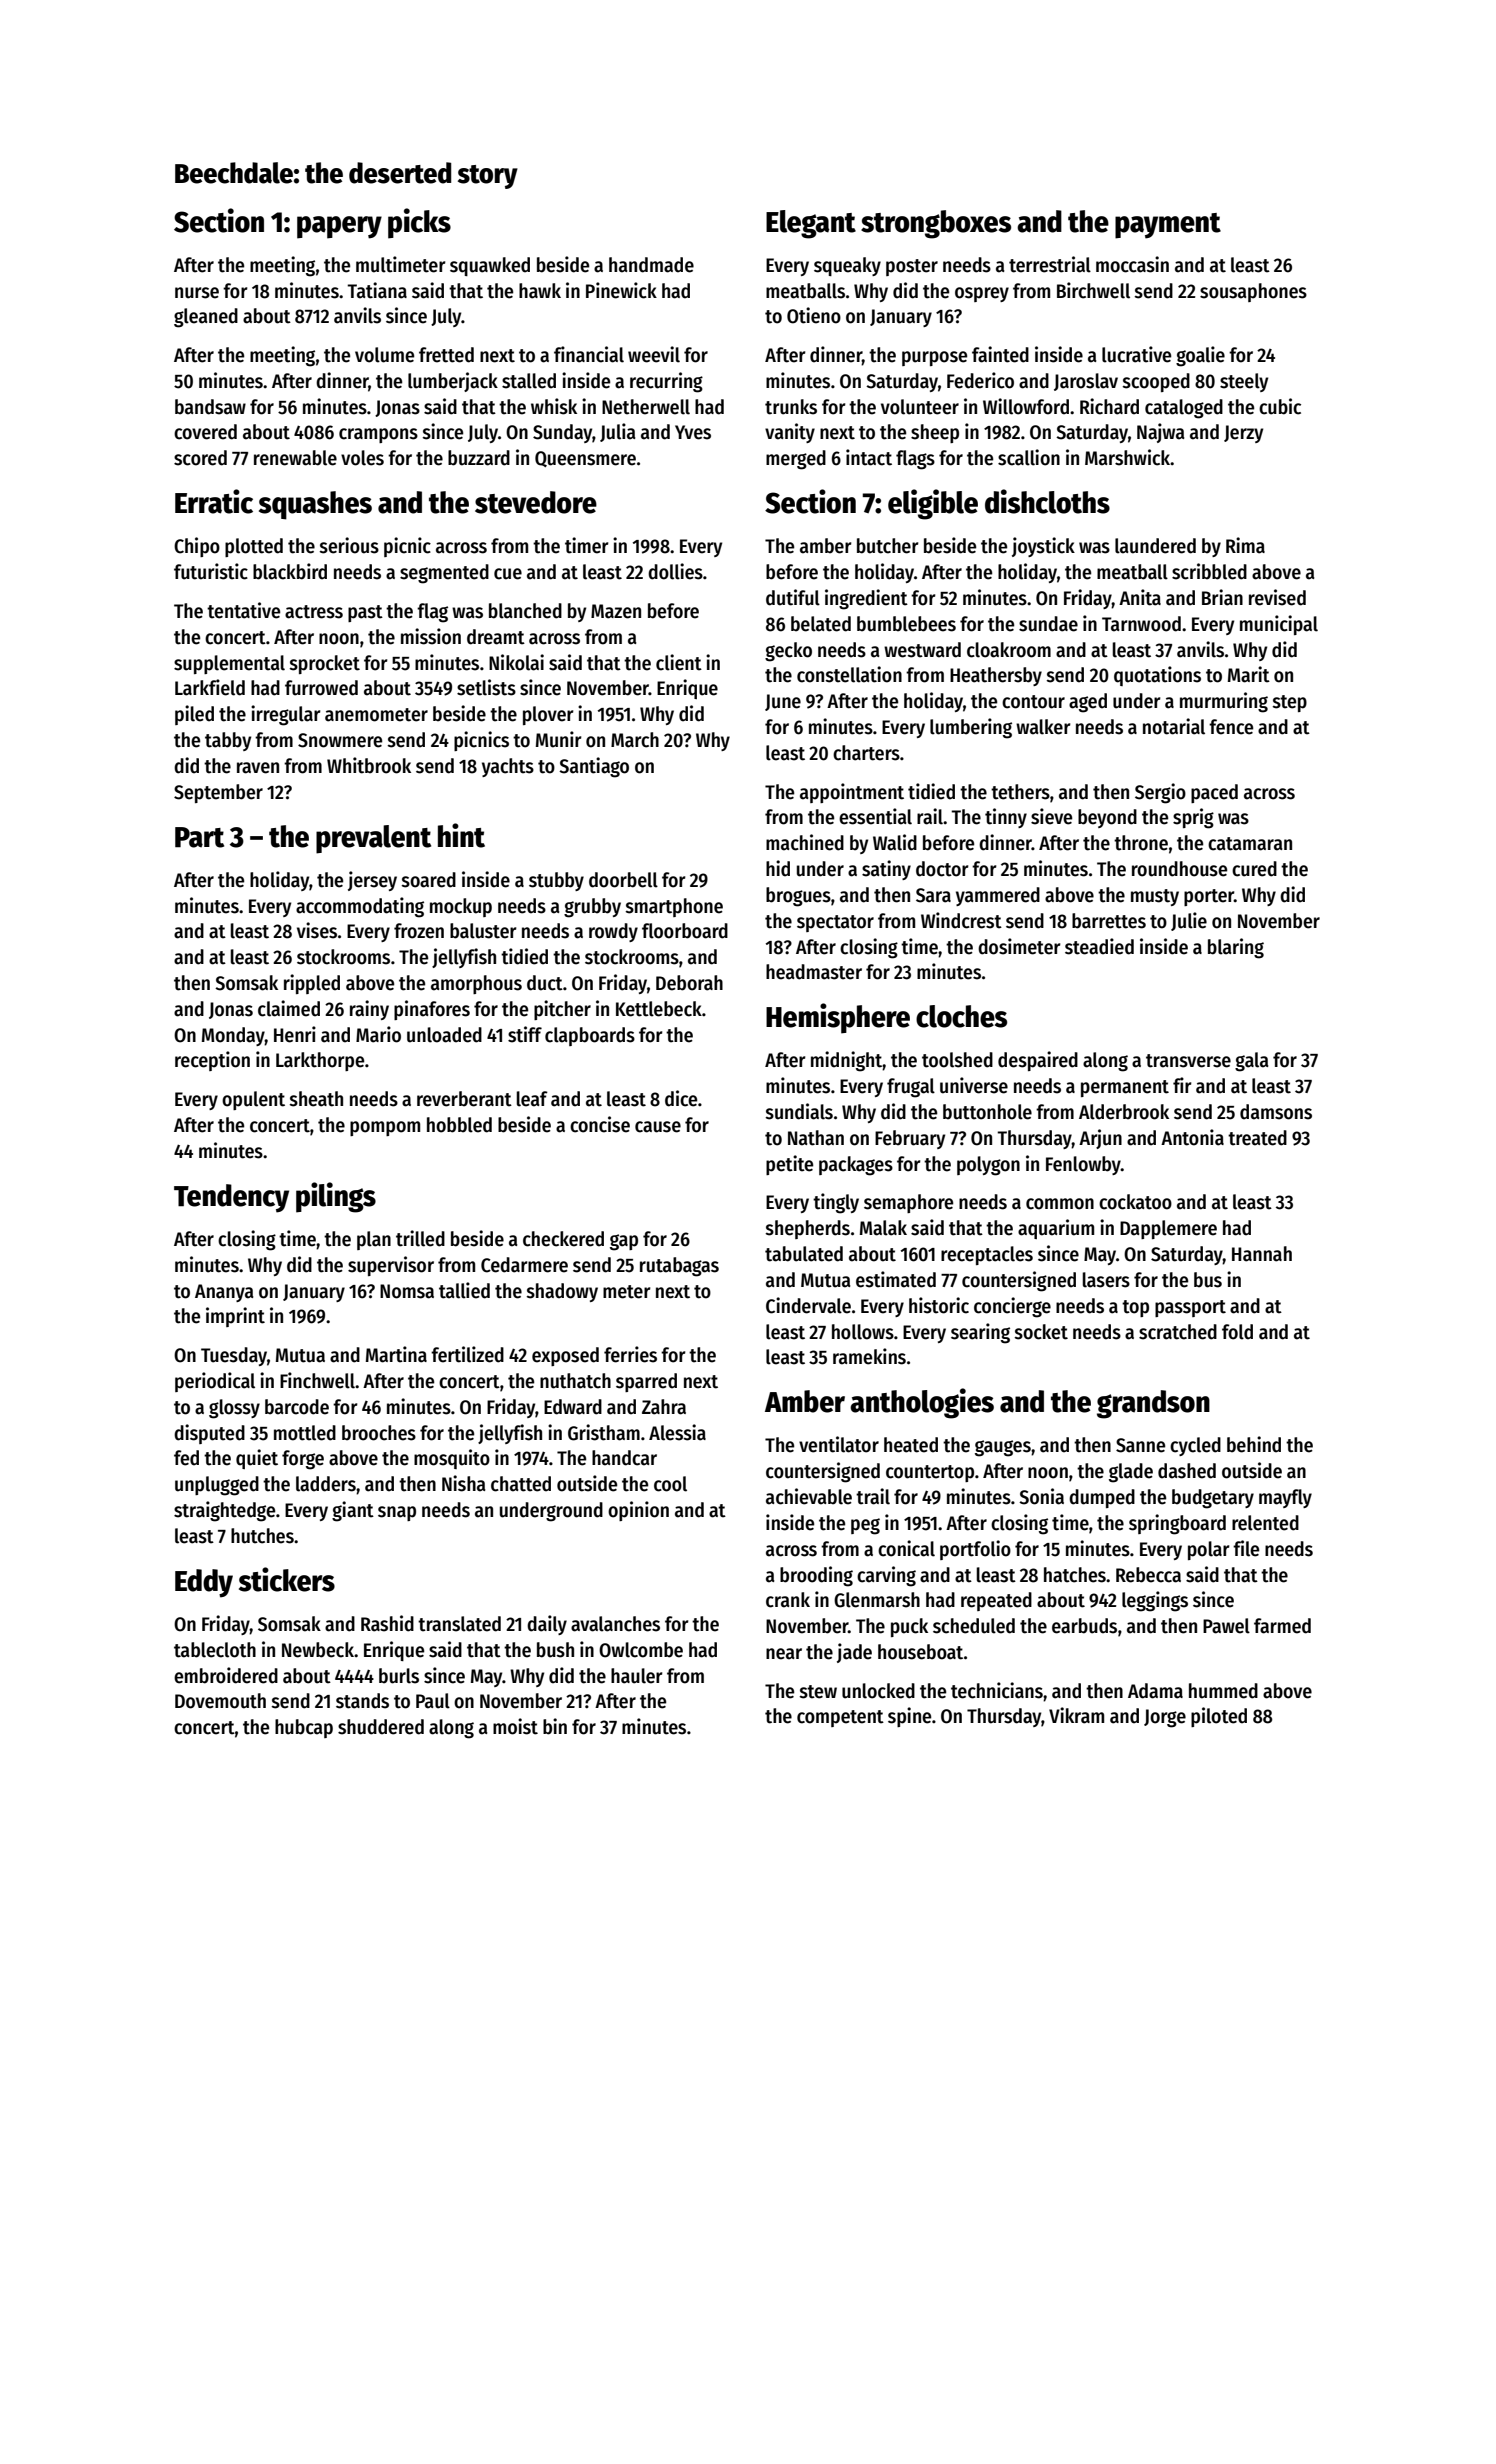 The width and height of the image is (1496, 2464). I want to click on gleaned, so click(206, 318).
